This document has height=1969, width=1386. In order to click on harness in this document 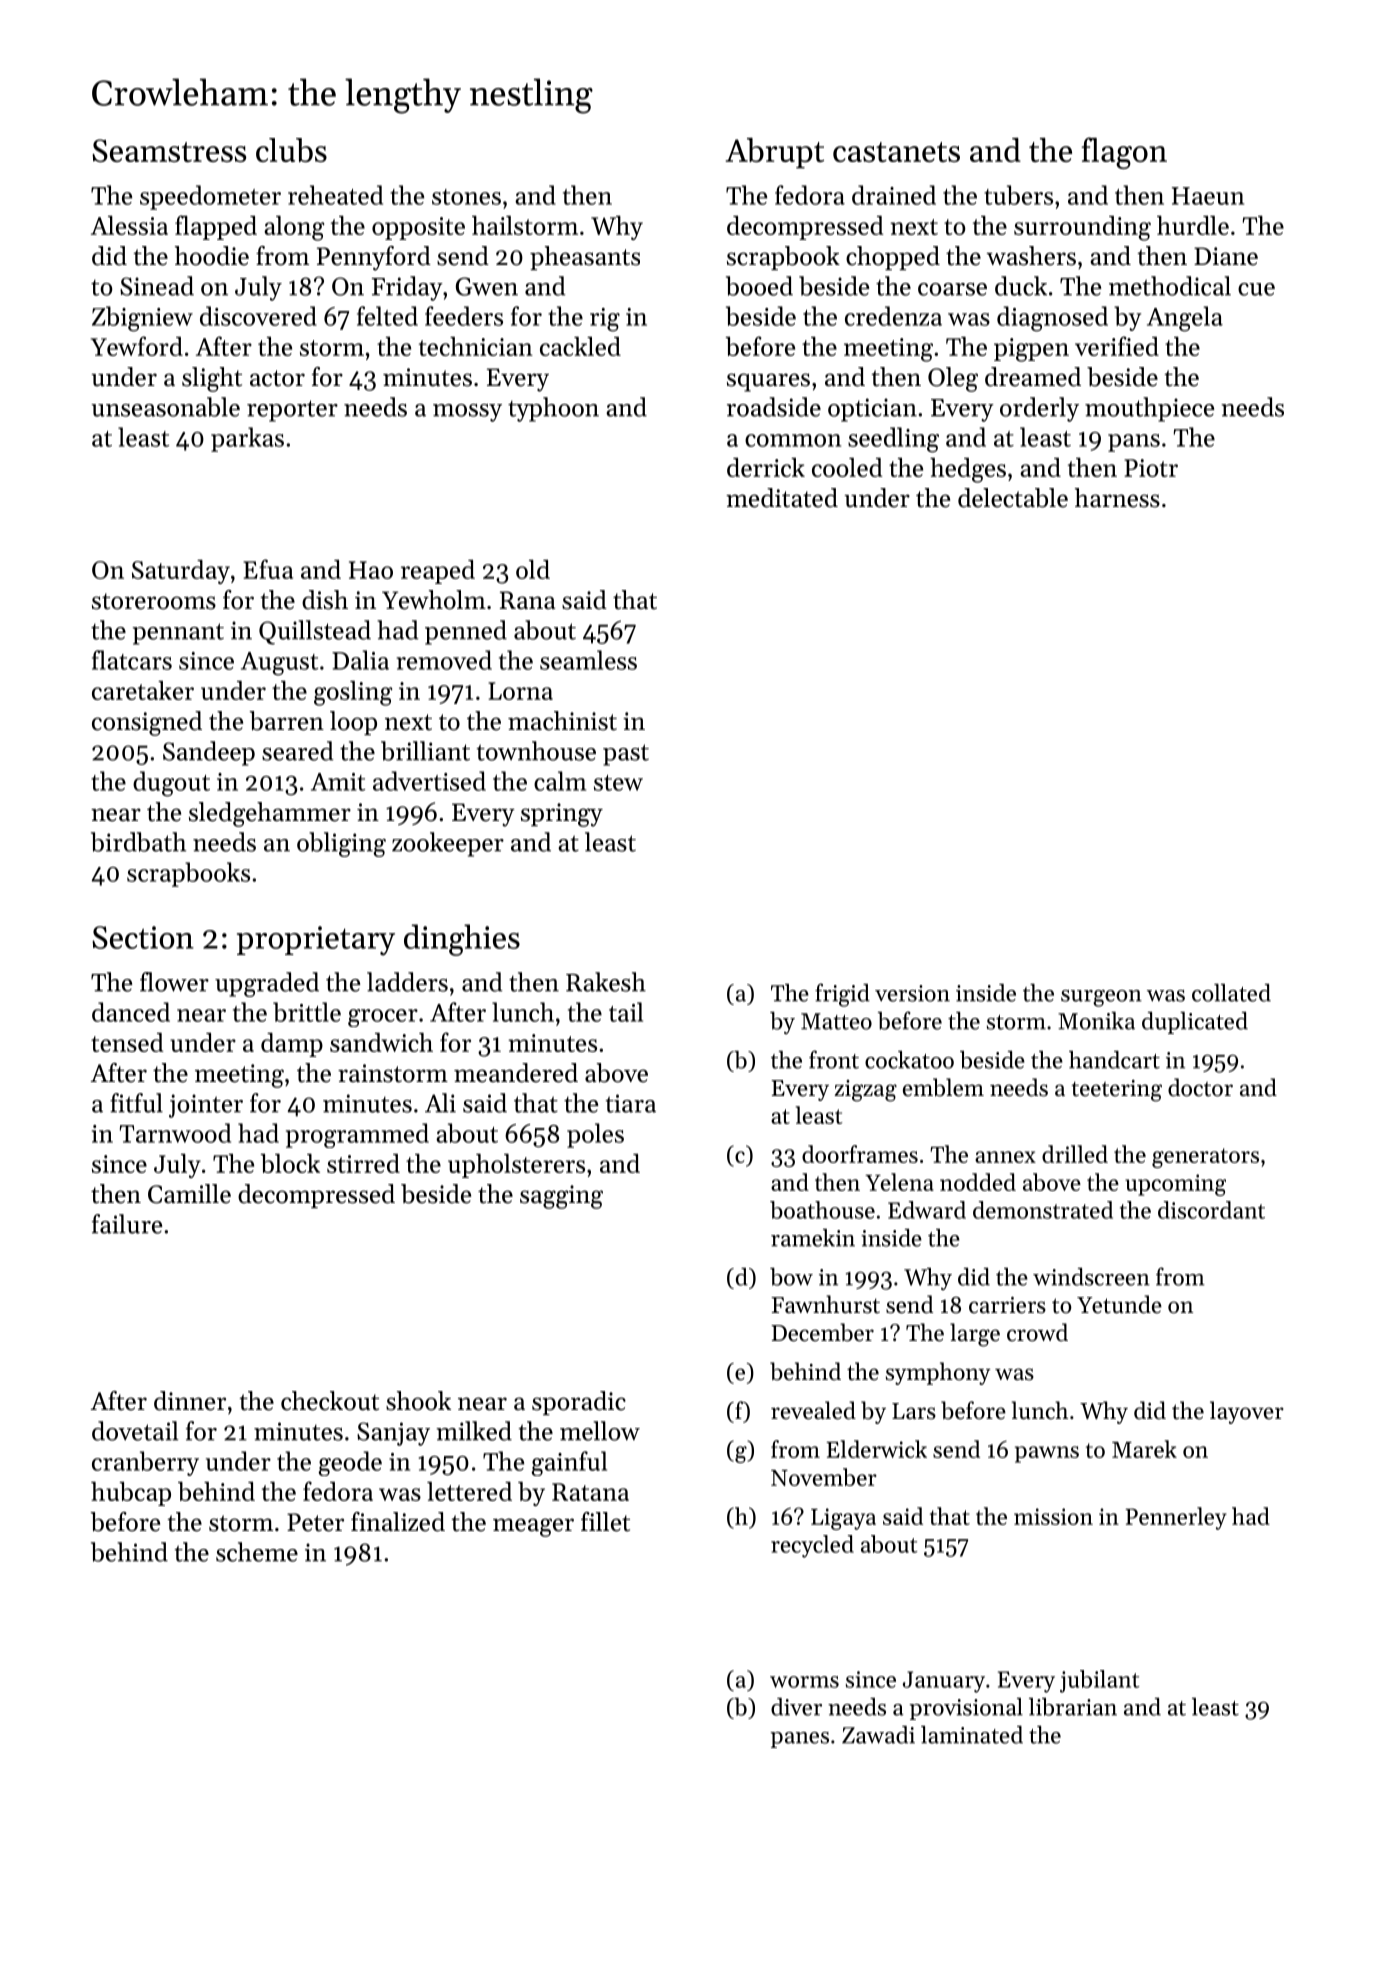, I will do `click(1117, 498)`.
